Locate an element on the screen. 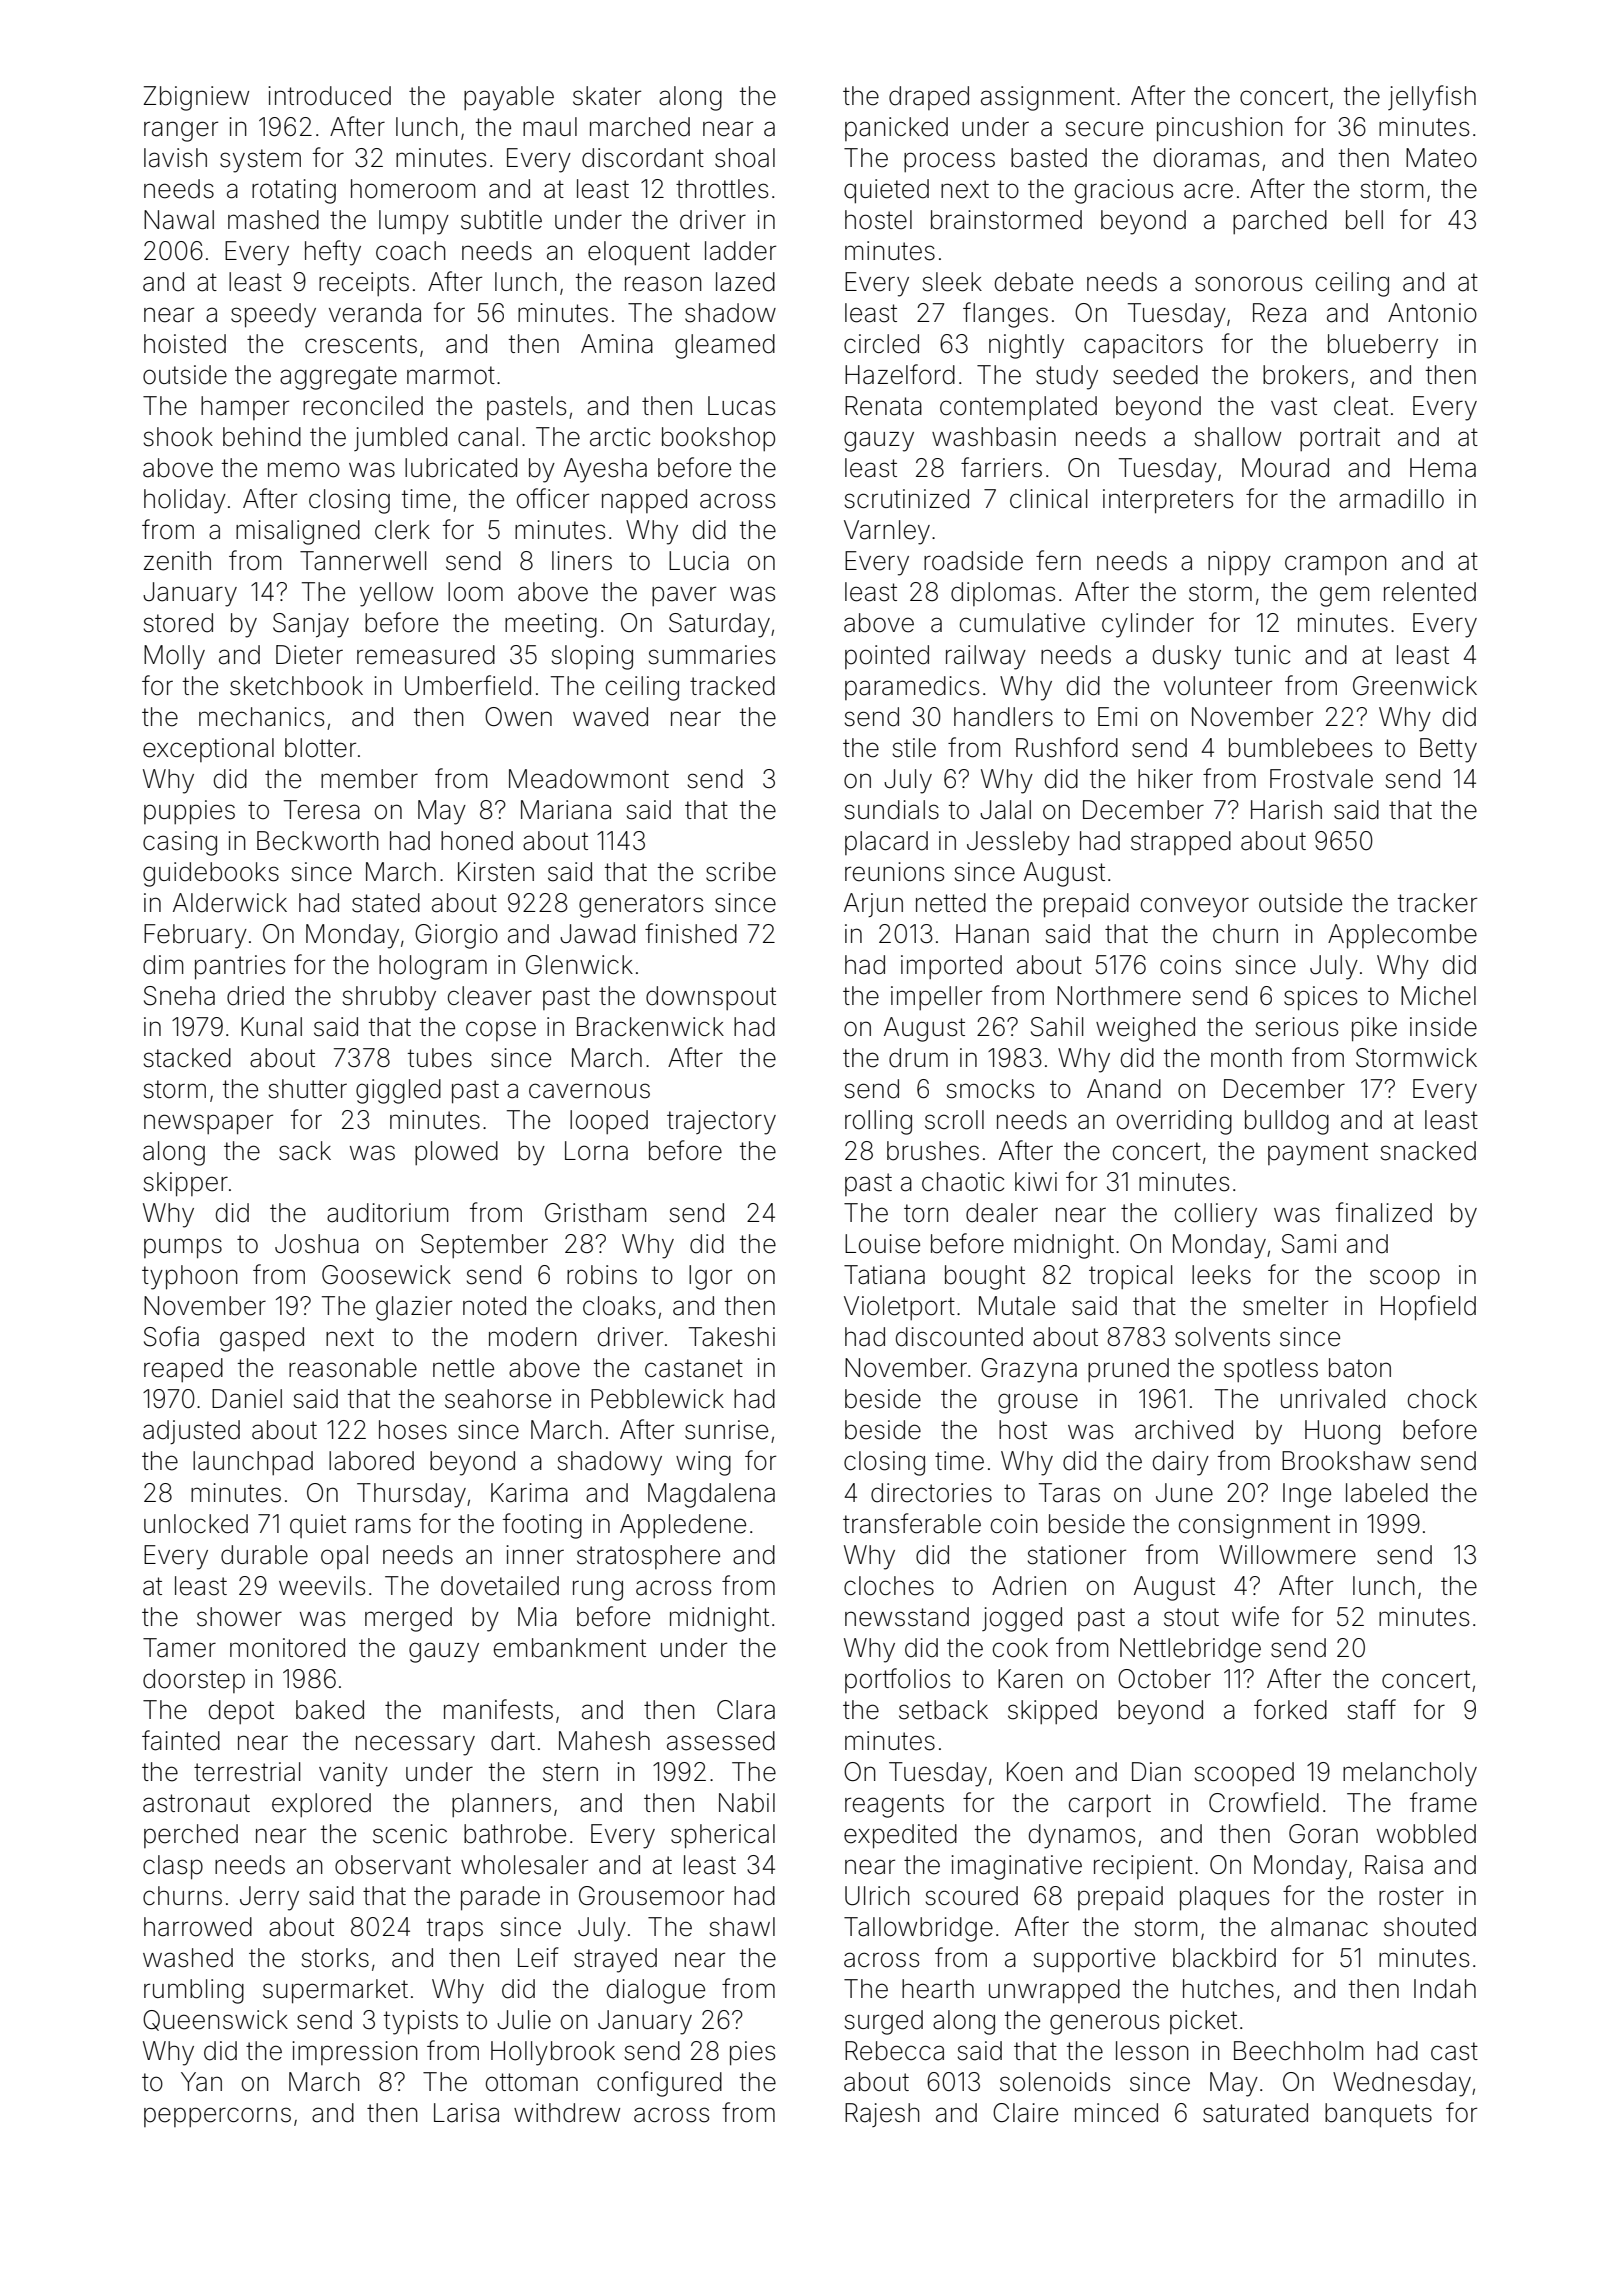 The width and height of the screenshot is (1620, 2292). Betty is located at coordinates (1448, 750).
